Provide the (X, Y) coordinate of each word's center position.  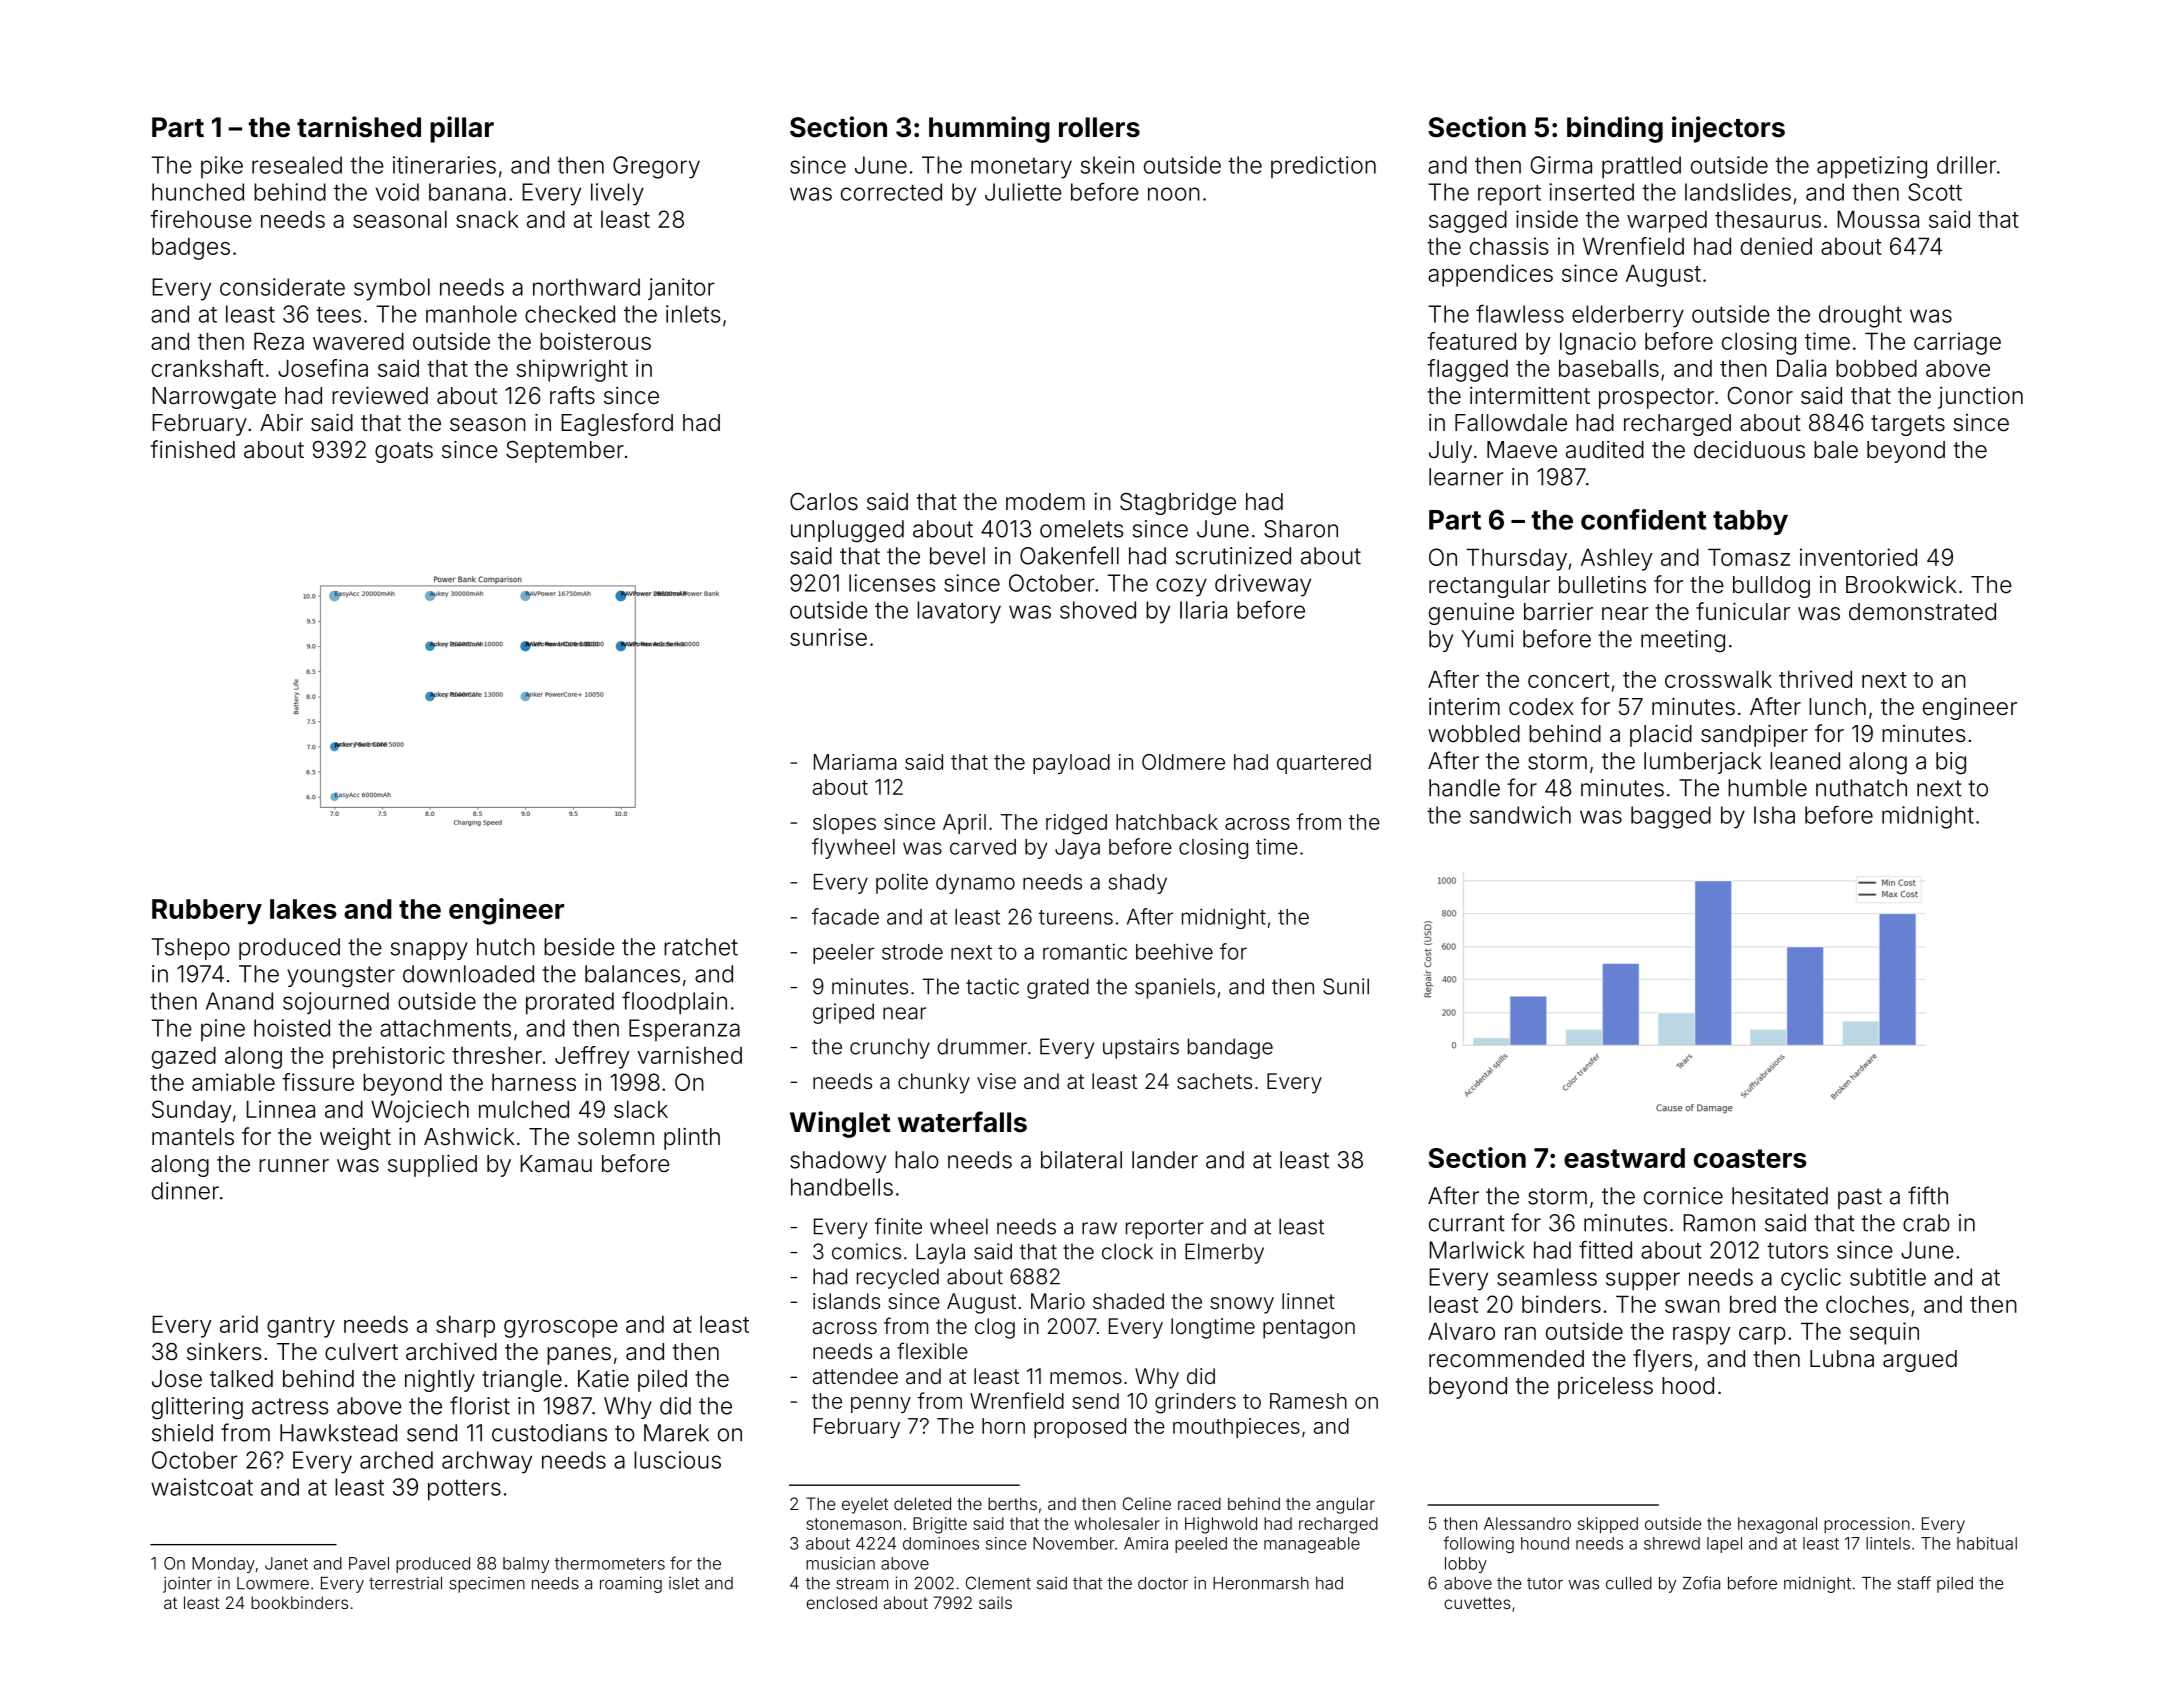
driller (1966, 165)
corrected (891, 192)
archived (451, 1351)
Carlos (824, 502)
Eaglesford (617, 424)
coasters (1750, 1158)
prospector (1656, 398)
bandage (1230, 1048)
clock (1127, 1251)
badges (191, 248)
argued (1920, 1361)
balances (632, 974)
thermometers (610, 1563)
